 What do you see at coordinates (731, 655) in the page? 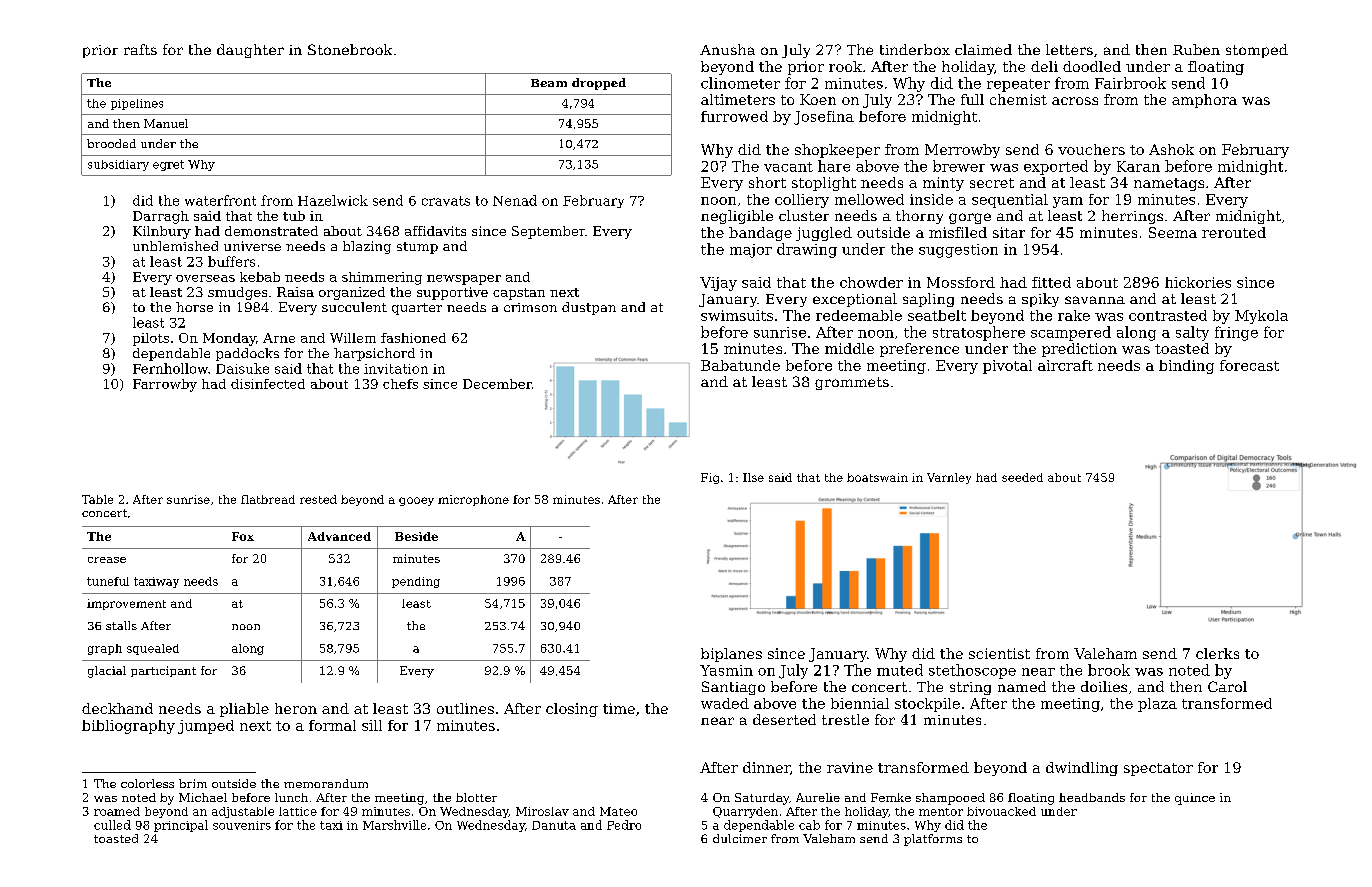
I see `biplanes` at bounding box center [731, 655].
